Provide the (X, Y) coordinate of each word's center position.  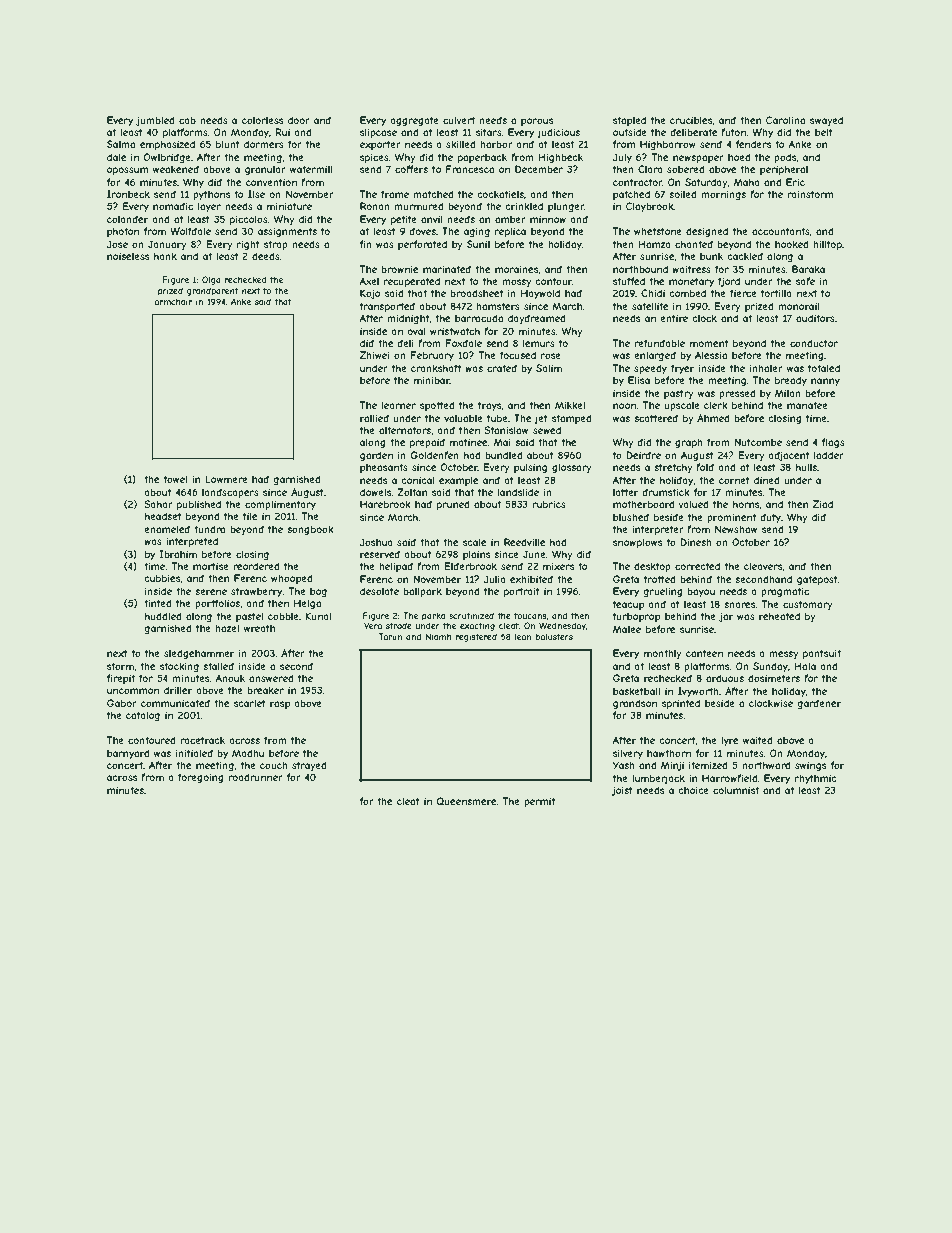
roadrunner (255, 777)
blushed (631, 517)
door (299, 120)
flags (833, 443)
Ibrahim (178, 554)
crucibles (691, 120)
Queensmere (466, 801)
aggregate (414, 121)
